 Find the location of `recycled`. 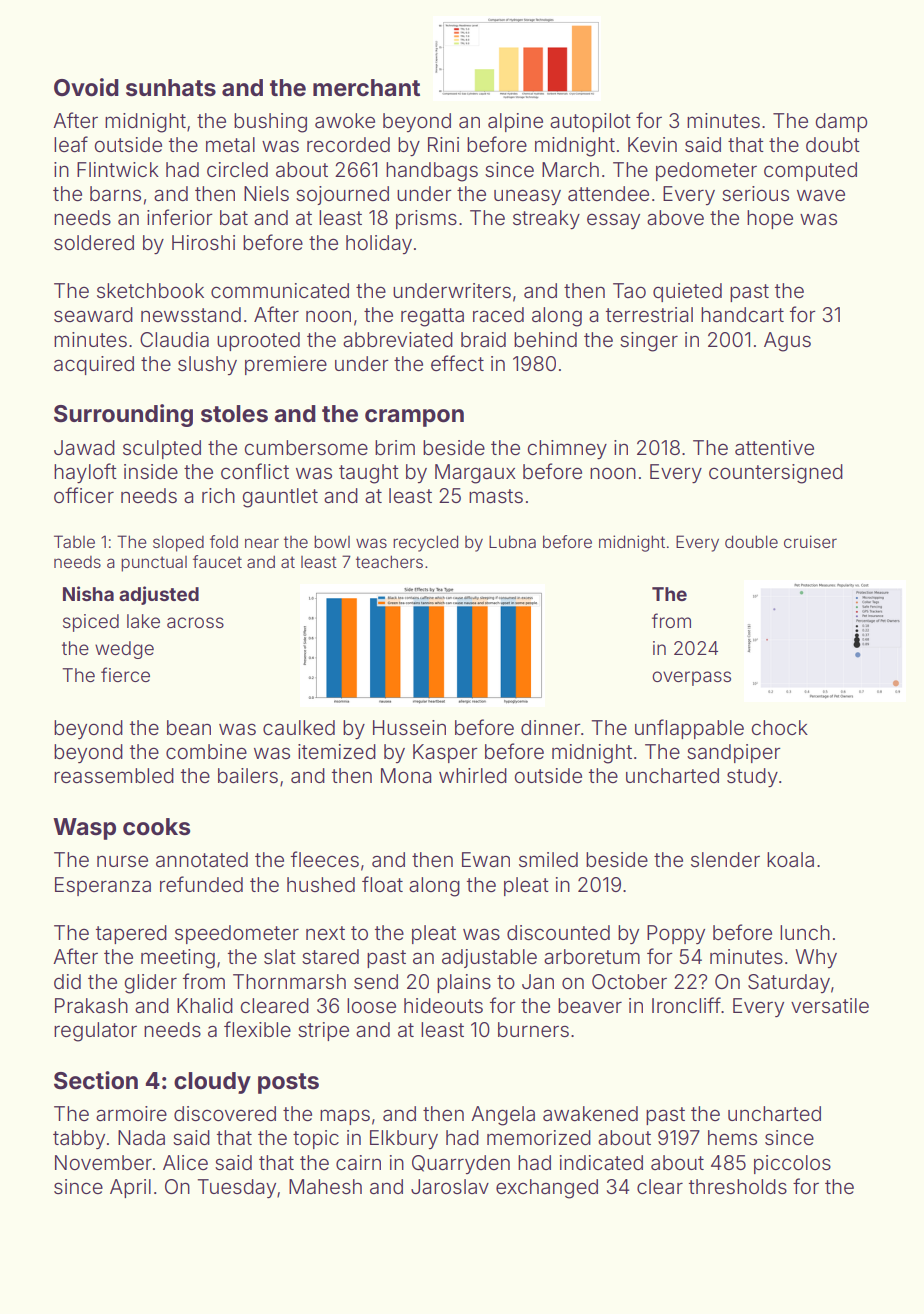

recycled is located at coordinates (425, 543).
